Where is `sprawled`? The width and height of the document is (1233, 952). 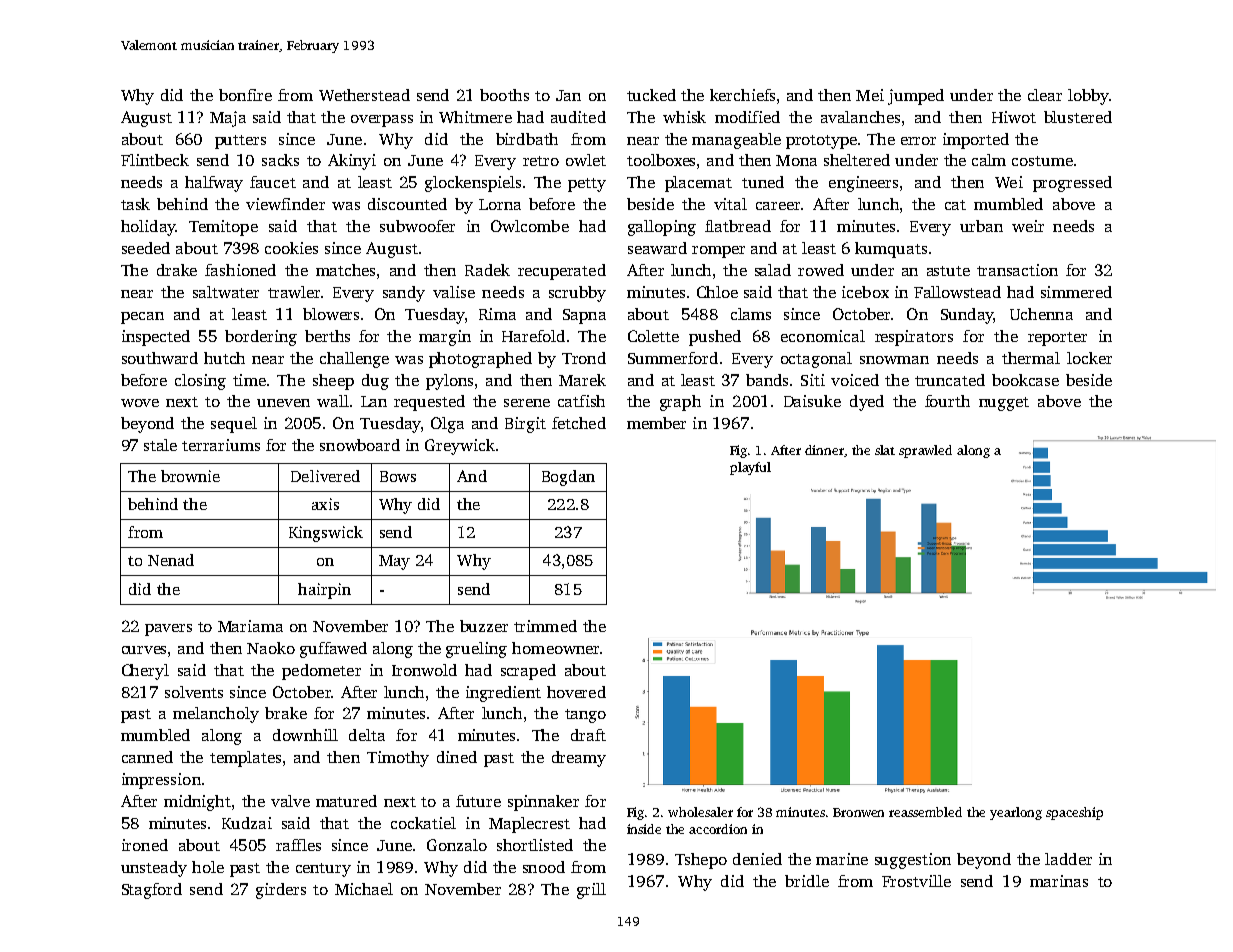
sprawled is located at coordinates (925, 451).
